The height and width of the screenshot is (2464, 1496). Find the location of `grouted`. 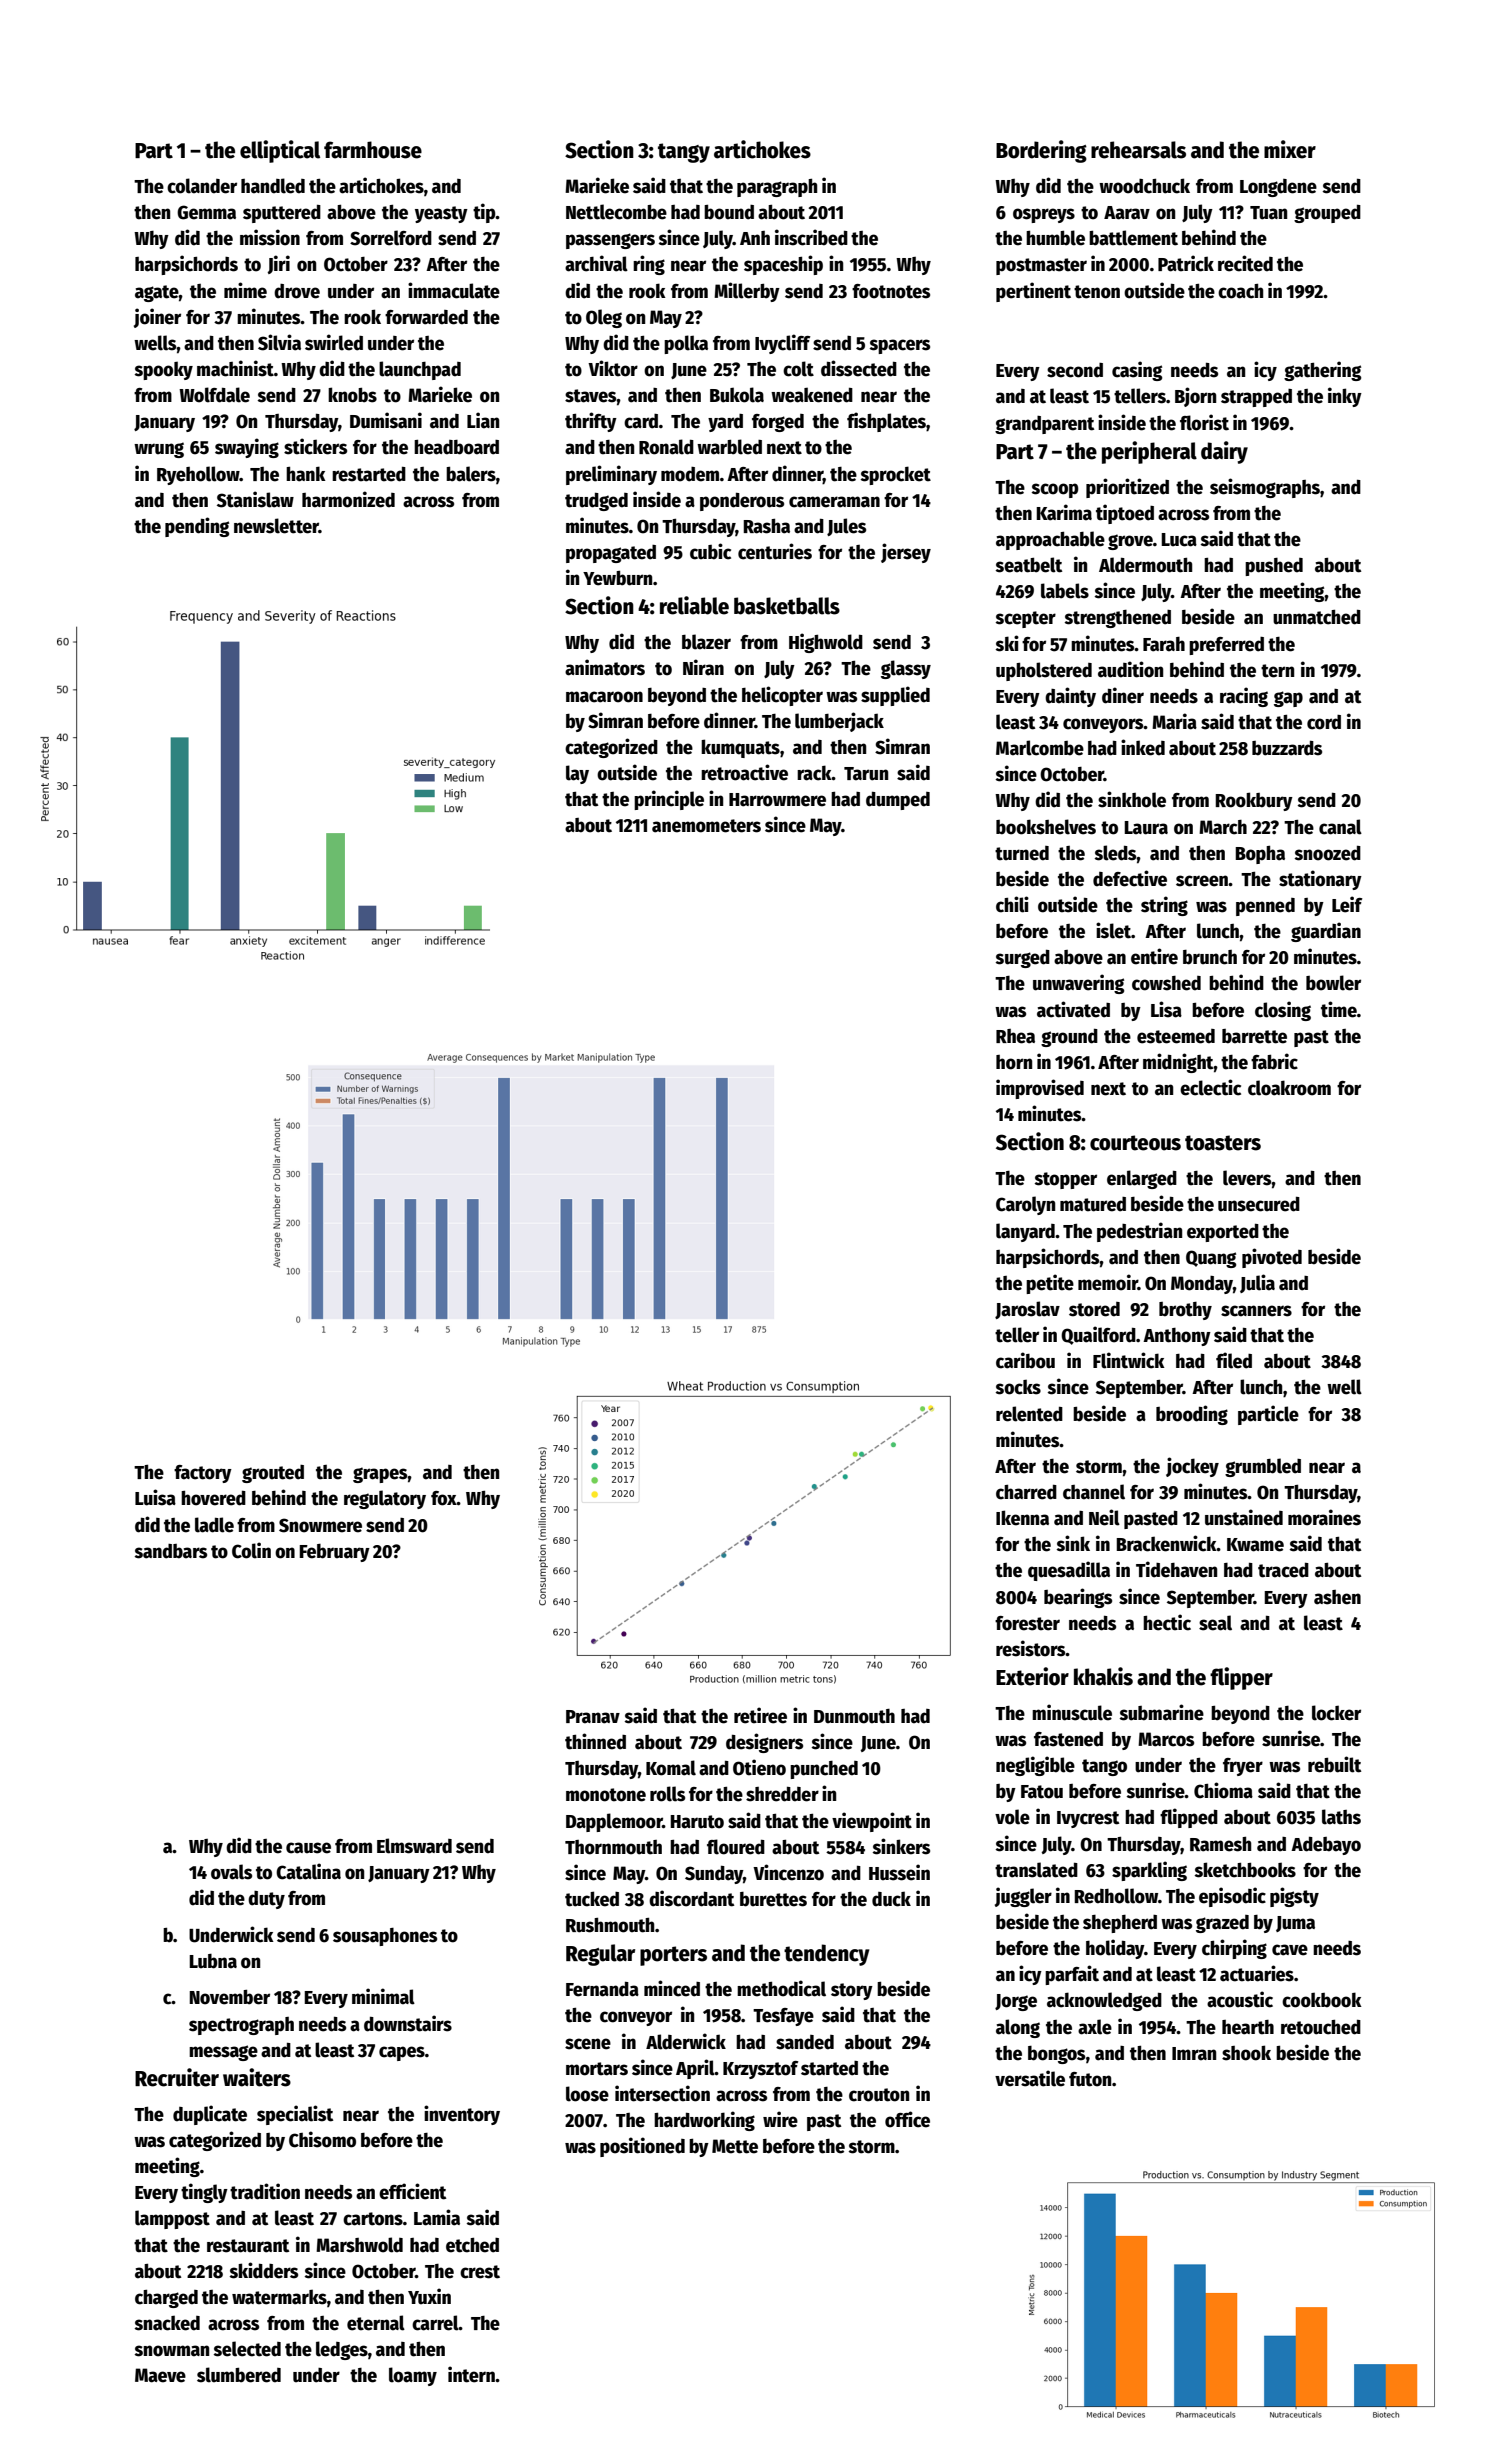

grouted is located at coordinates (273, 1474).
